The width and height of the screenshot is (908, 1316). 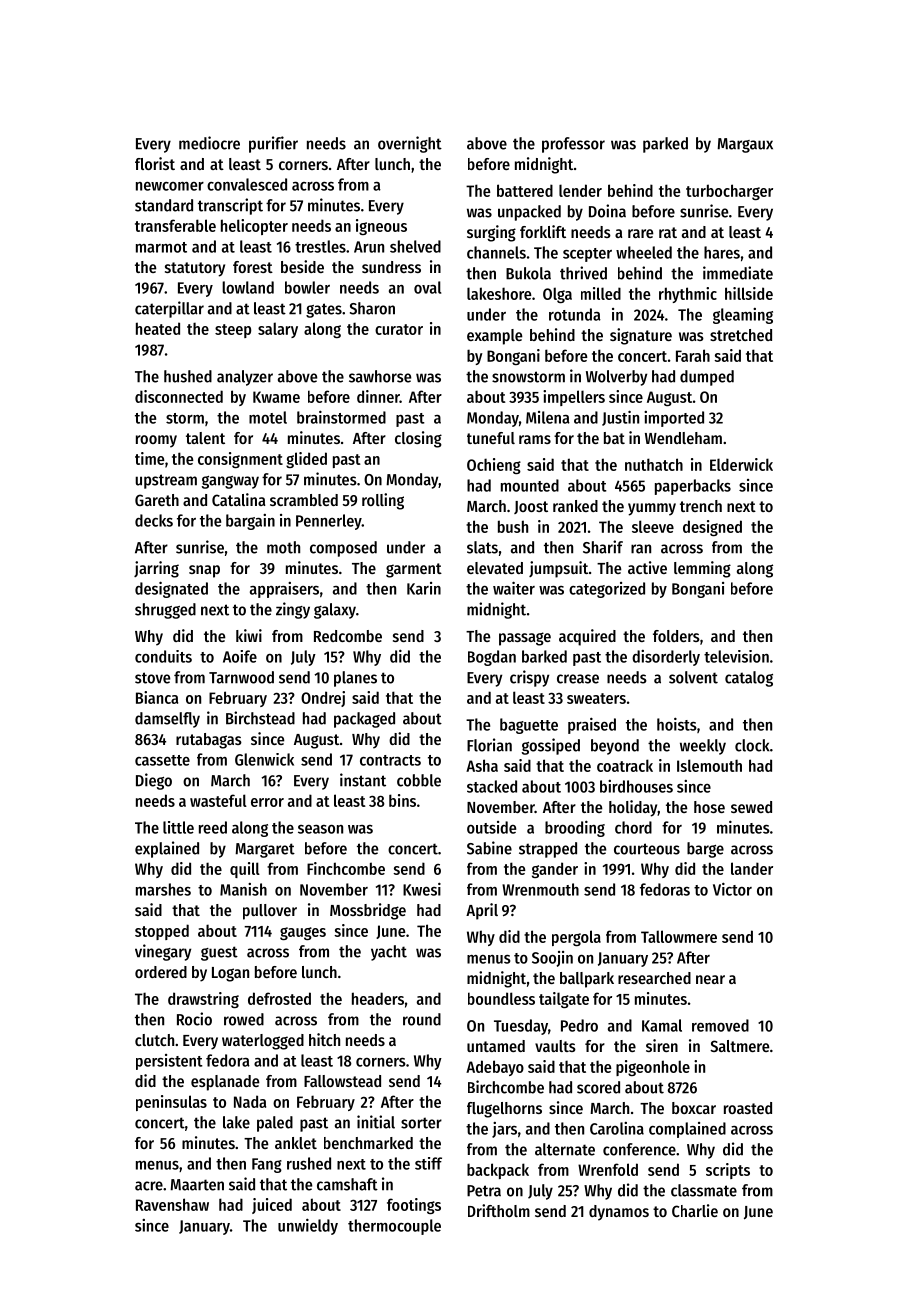 I want to click on marshes, so click(x=163, y=889).
